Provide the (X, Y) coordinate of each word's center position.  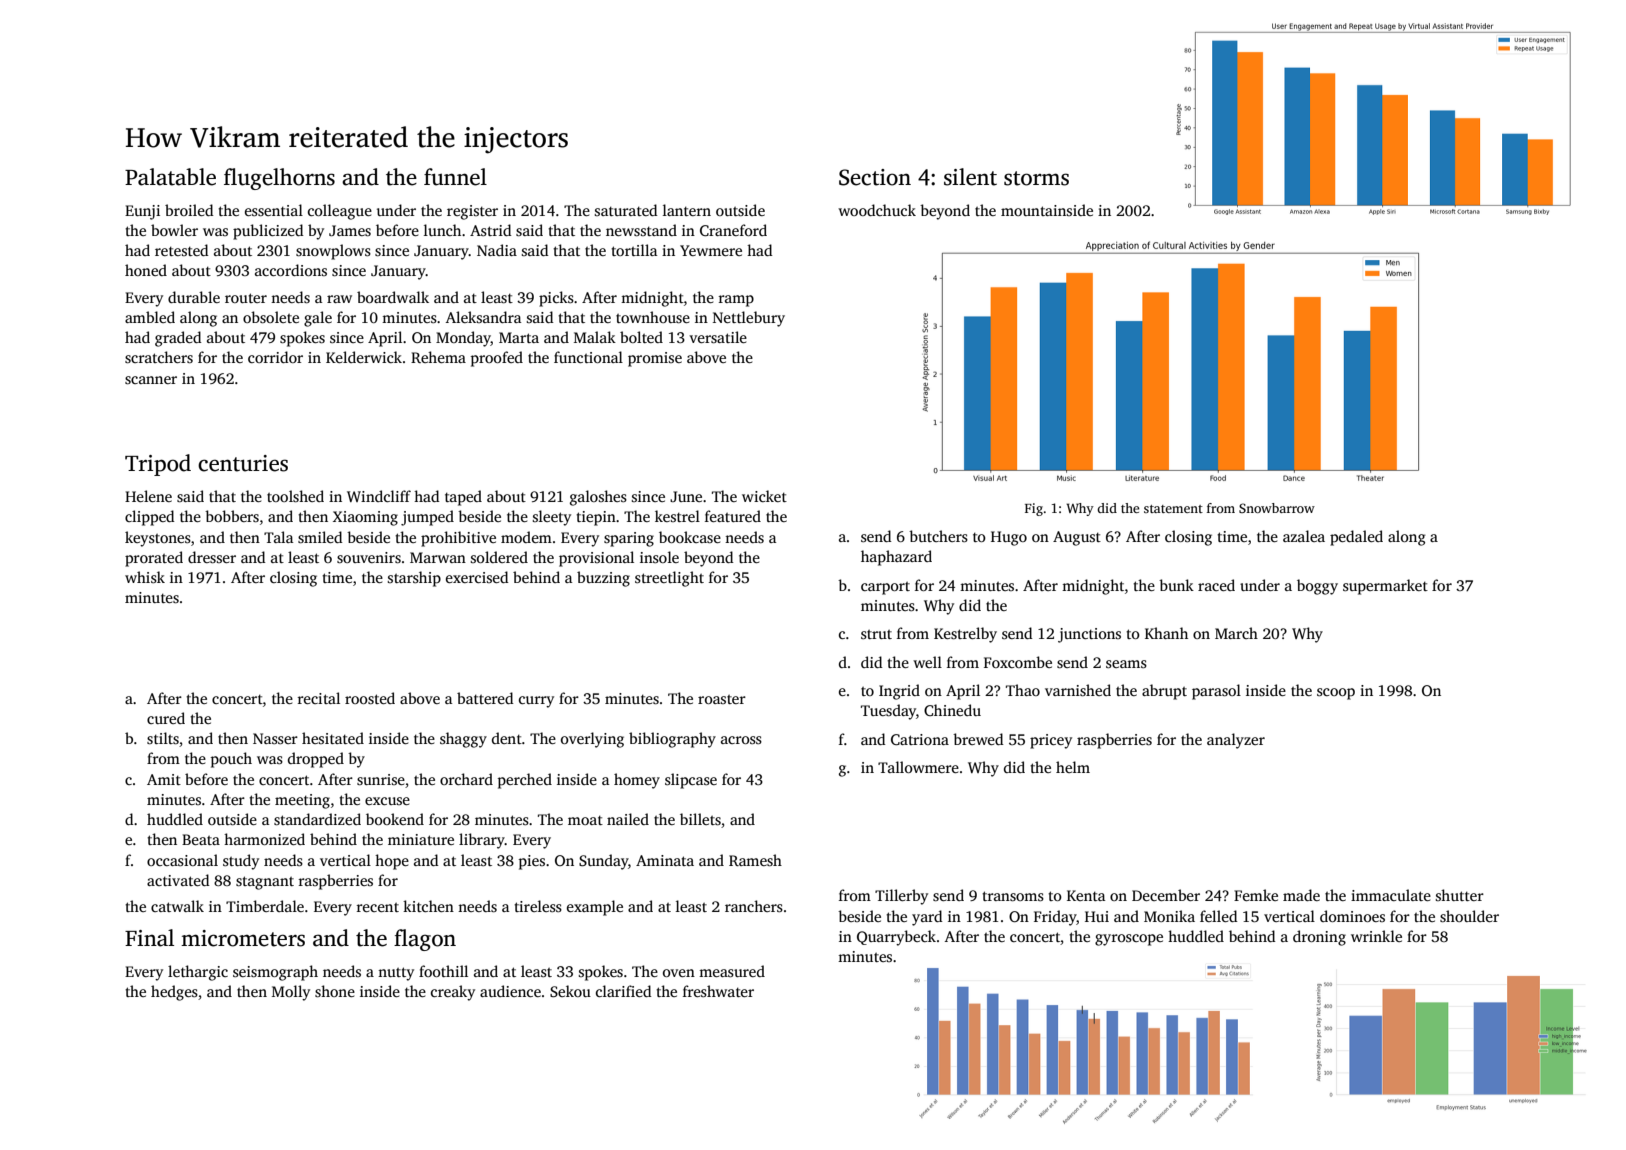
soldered (499, 557)
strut (876, 634)
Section (875, 177)
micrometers (243, 938)
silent (970, 177)
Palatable (170, 177)
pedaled (1356, 538)
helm (1073, 767)
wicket (764, 496)
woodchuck (877, 210)
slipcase (691, 781)
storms (1036, 178)
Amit (164, 779)
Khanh (1166, 633)
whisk (145, 577)
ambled (150, 317)
